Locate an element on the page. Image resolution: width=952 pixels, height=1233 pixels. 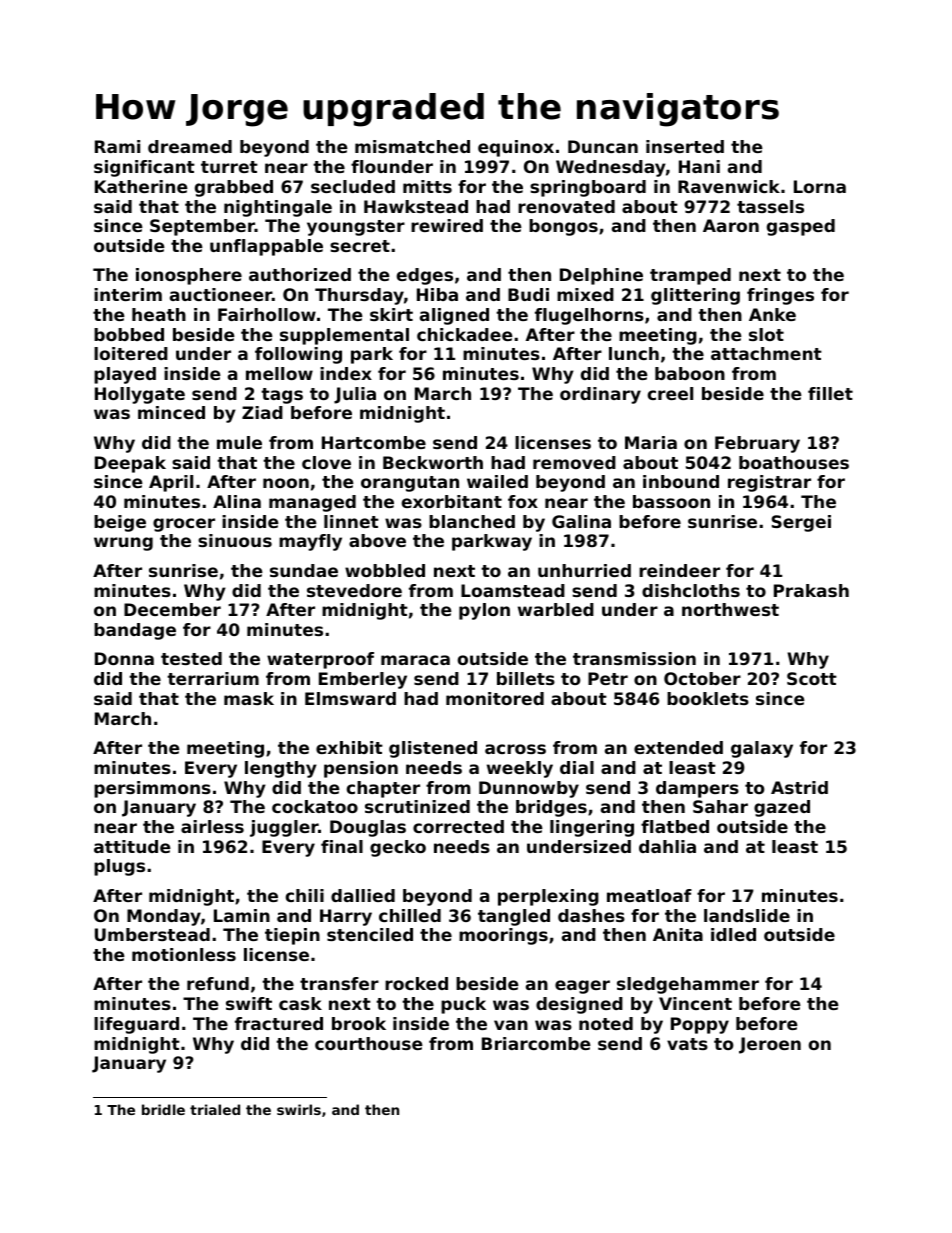
persimmons is located at coordinates (152, 789).
